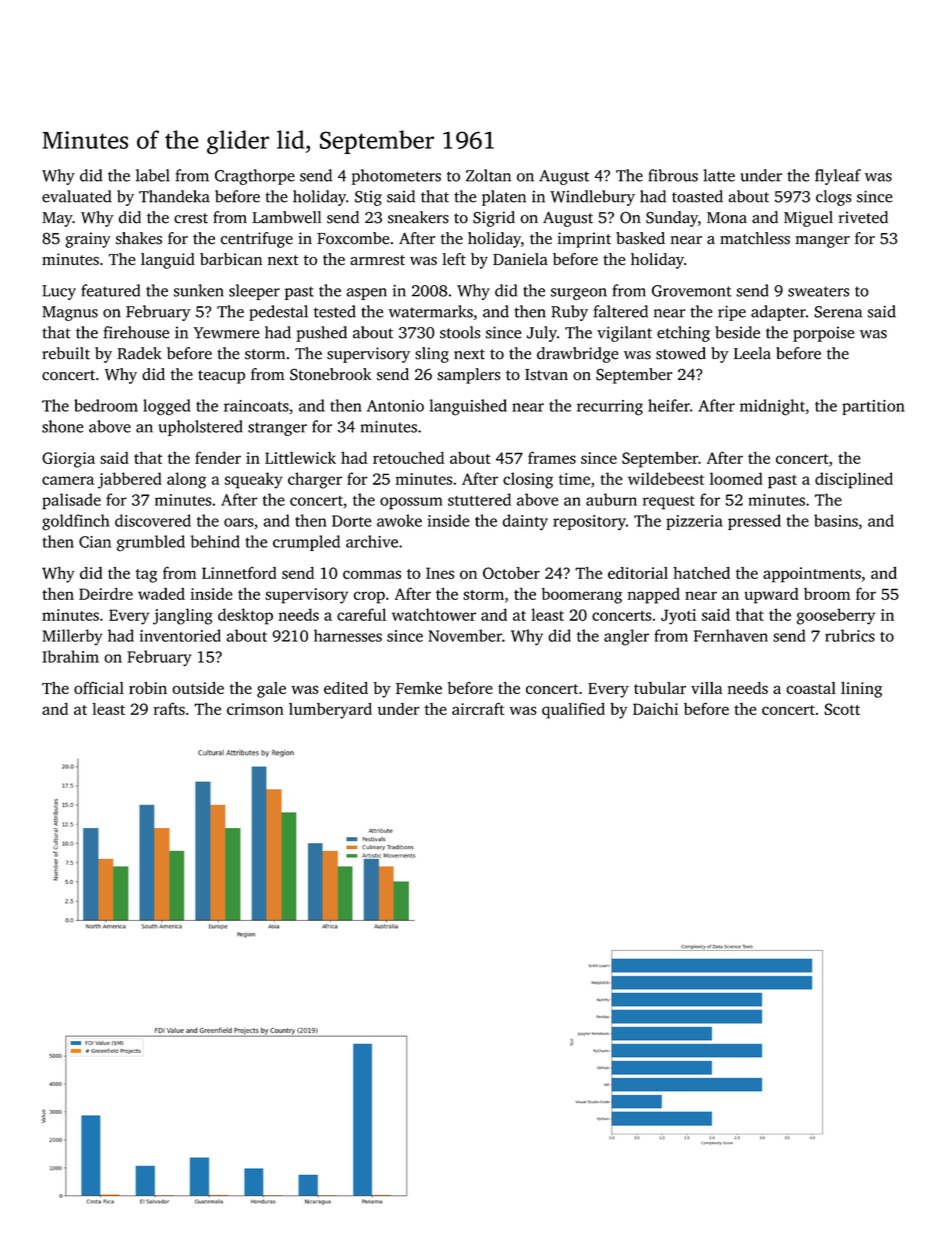 This screenshot has height=1233, width=952. What do you see at coordinates (255, 177) in the screenshot?
I see `Cragthorpe` at bounding box center [255, 177].
